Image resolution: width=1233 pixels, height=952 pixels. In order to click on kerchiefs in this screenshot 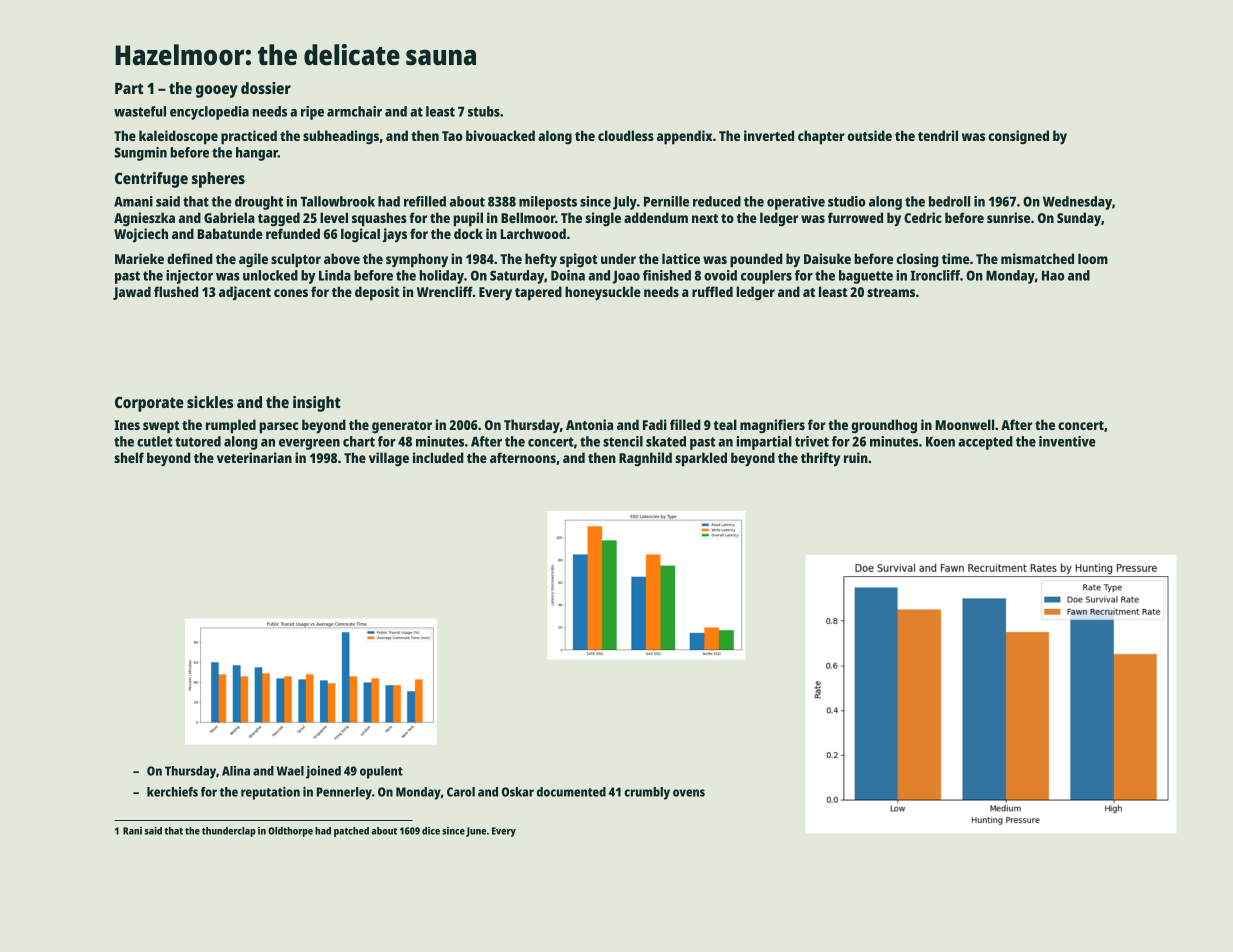, I will do `click(172, 792)`.
